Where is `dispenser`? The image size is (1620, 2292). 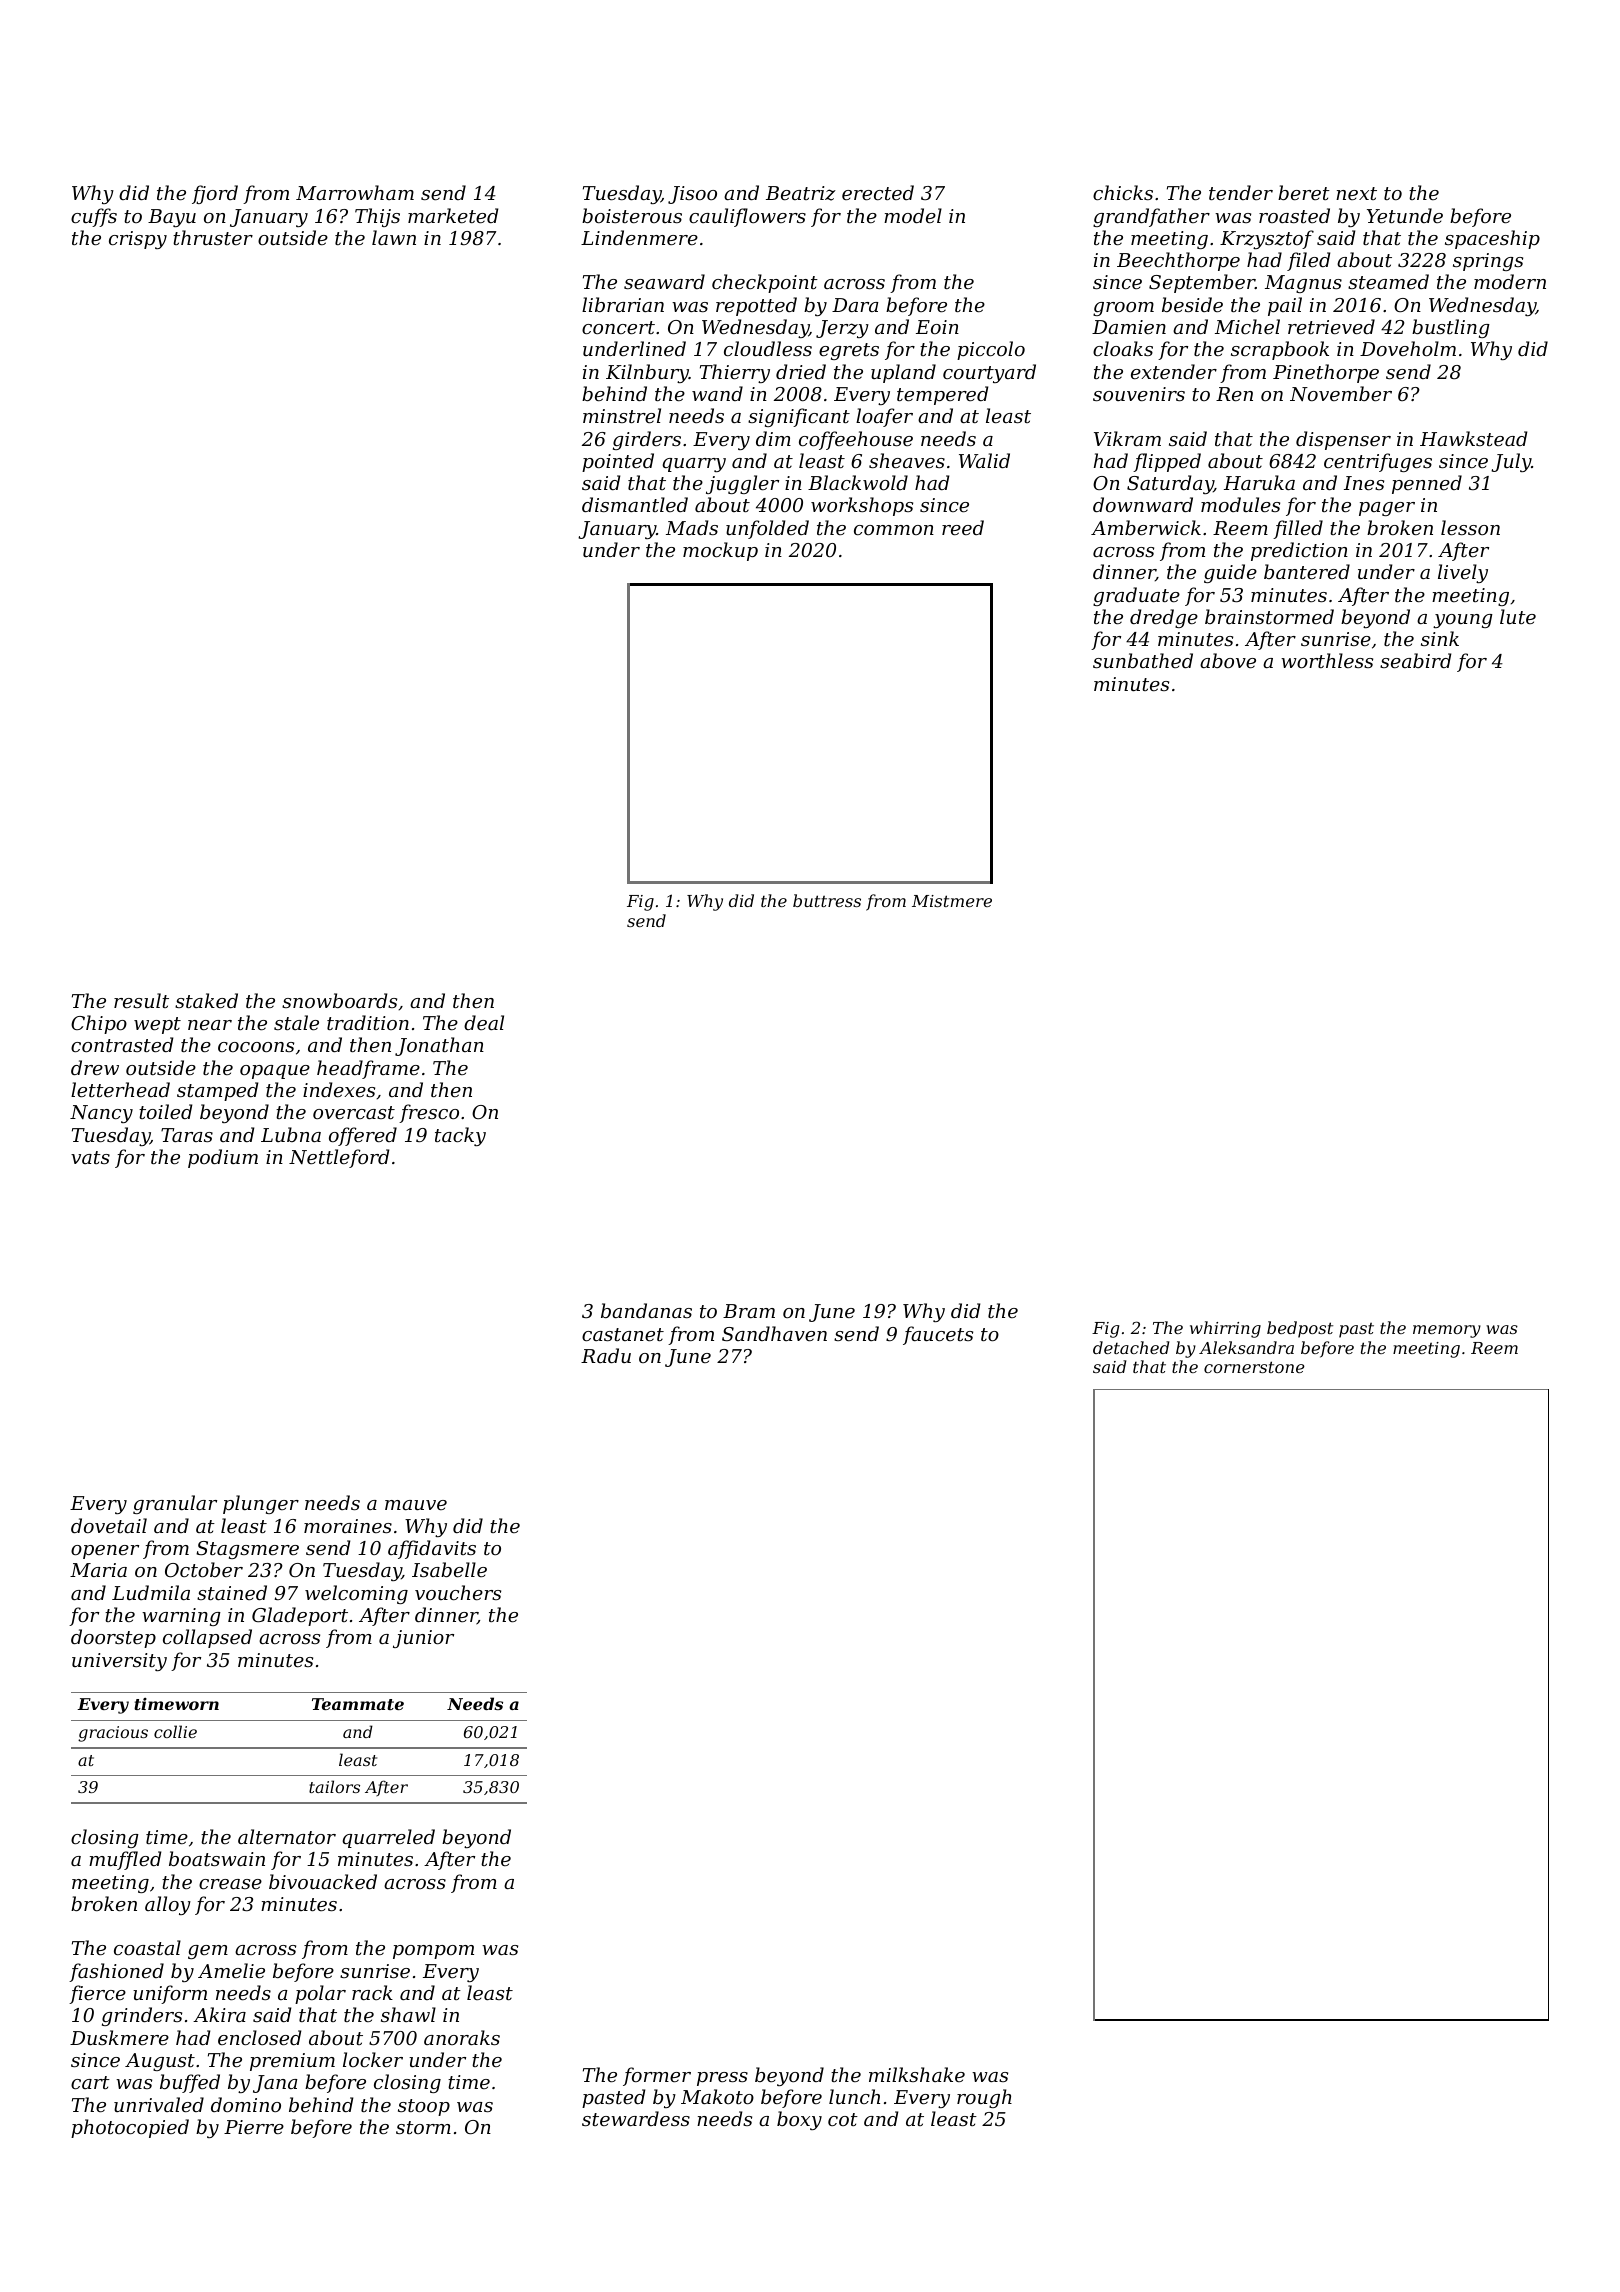
dispenser is located at coordinates (1343, 440).
